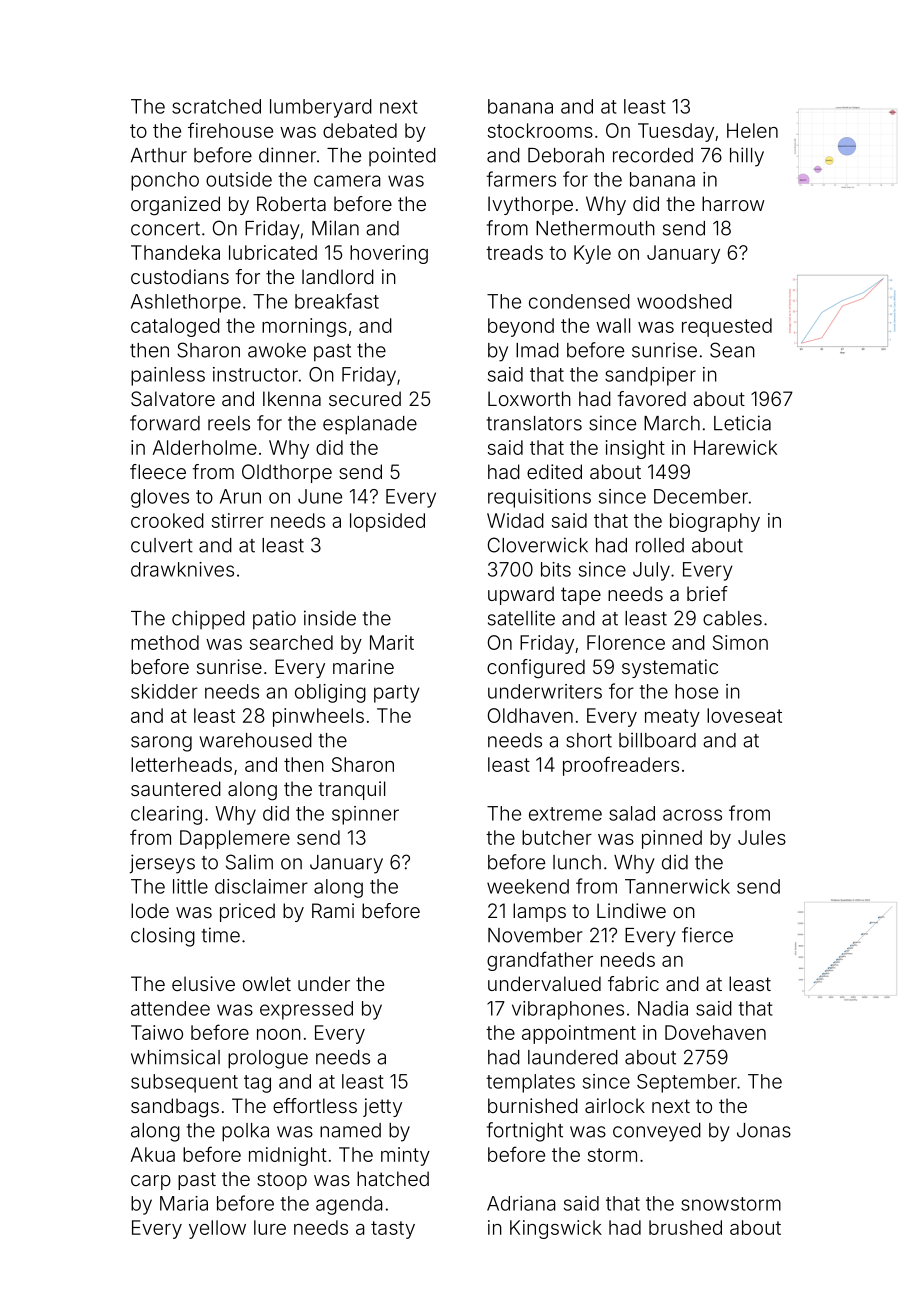 The image size is (924, 1311). I want to click on lure, so click(270, 1227).
